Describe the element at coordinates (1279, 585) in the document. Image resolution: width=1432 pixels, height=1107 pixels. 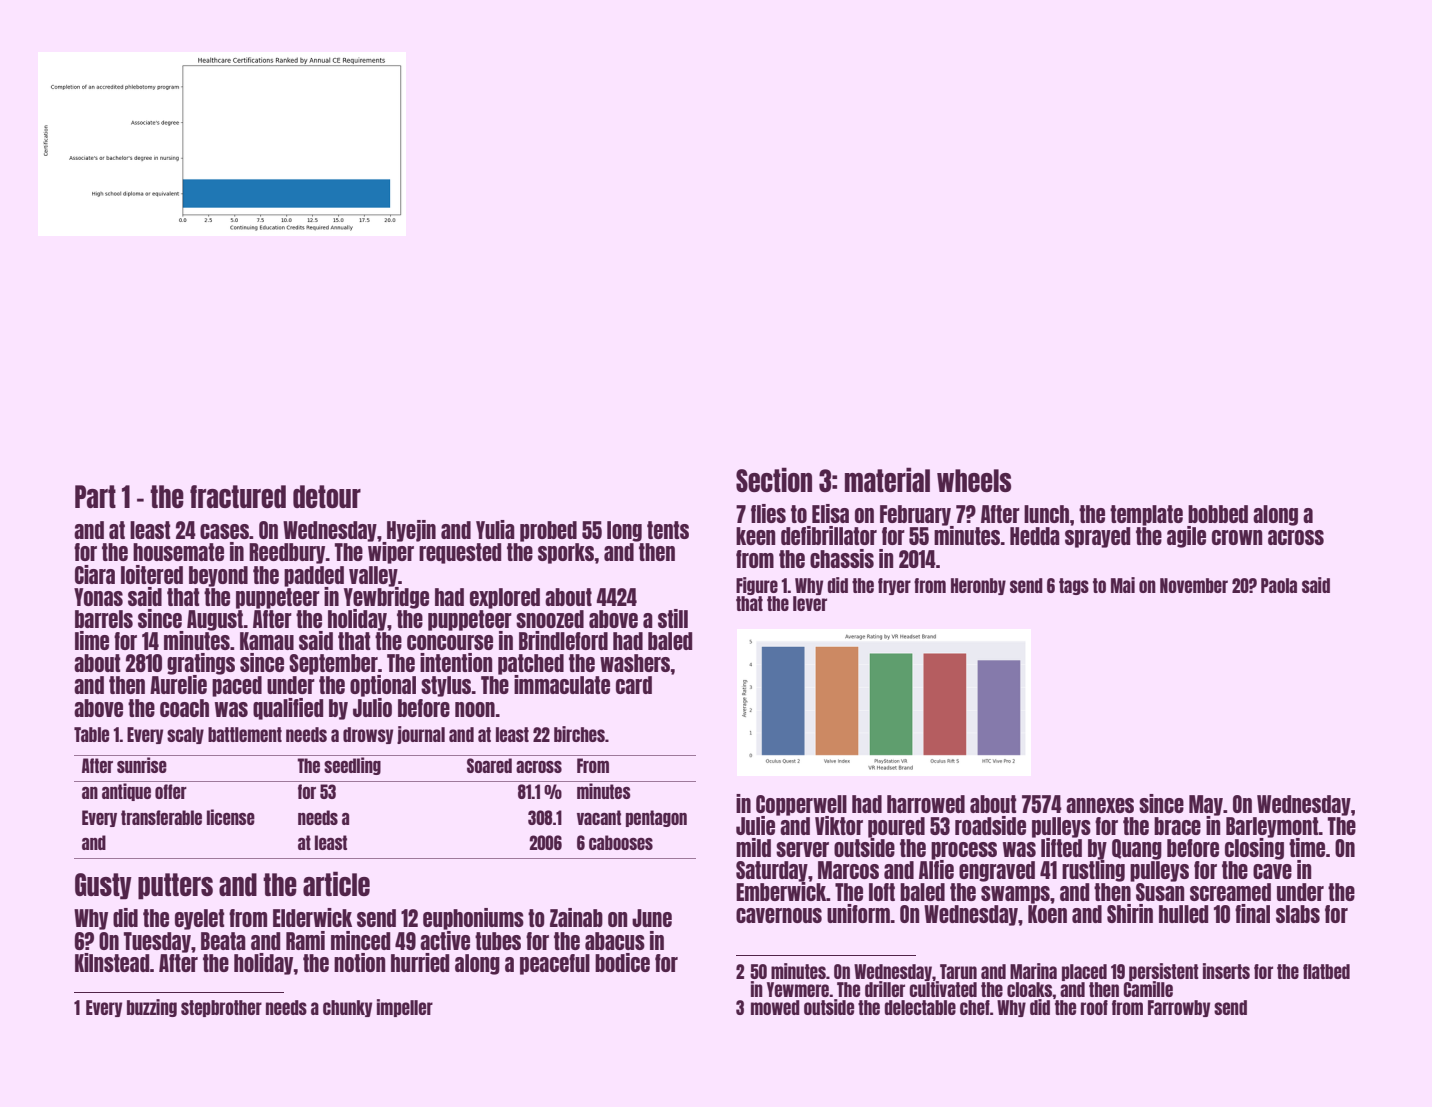
I see `Paola` at that location.
